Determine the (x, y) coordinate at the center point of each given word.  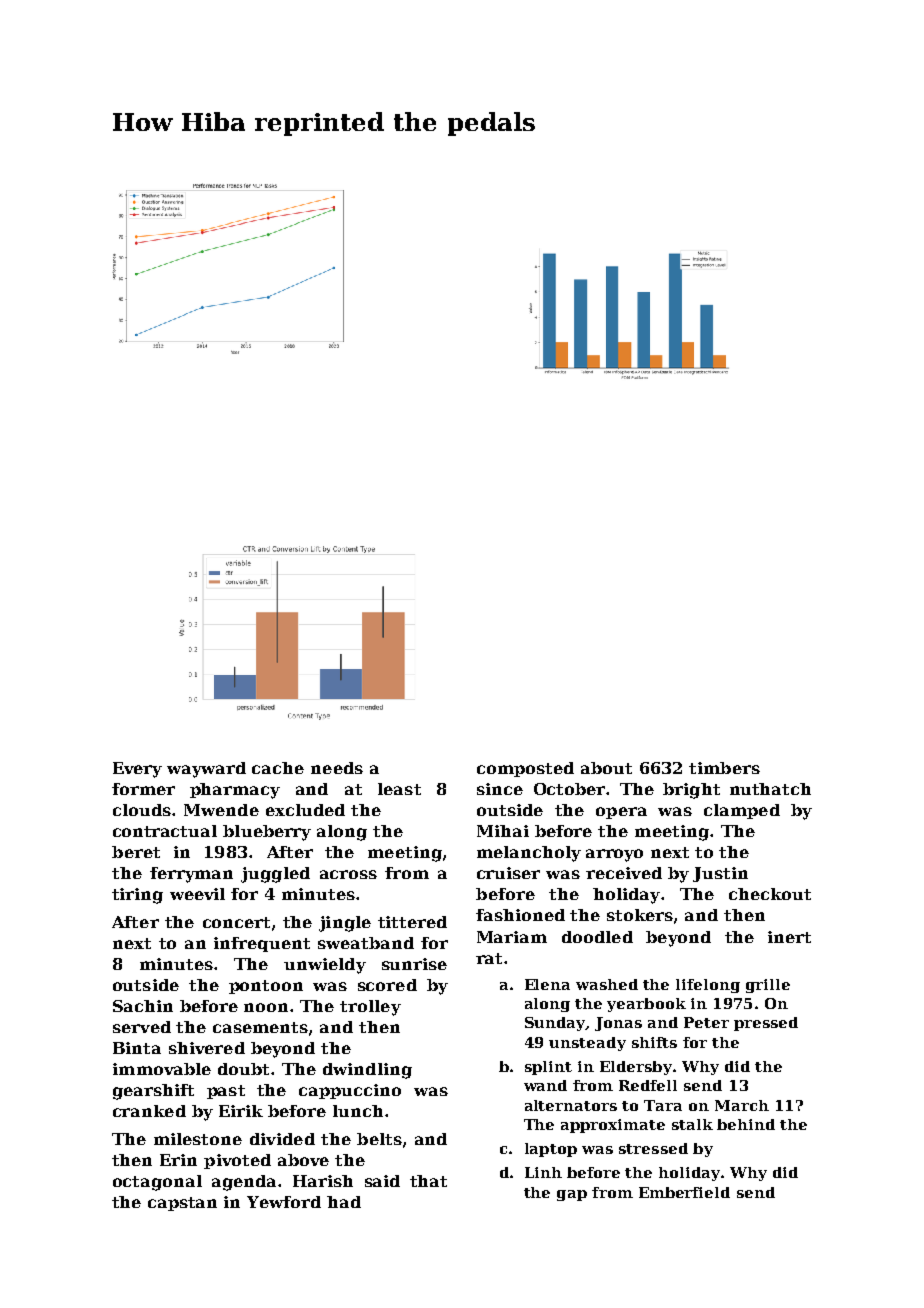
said (382, 1181)
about (606, 768)
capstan (182, 1204)
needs (337, 768)
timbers (724, 768)
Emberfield (684, 1192)
